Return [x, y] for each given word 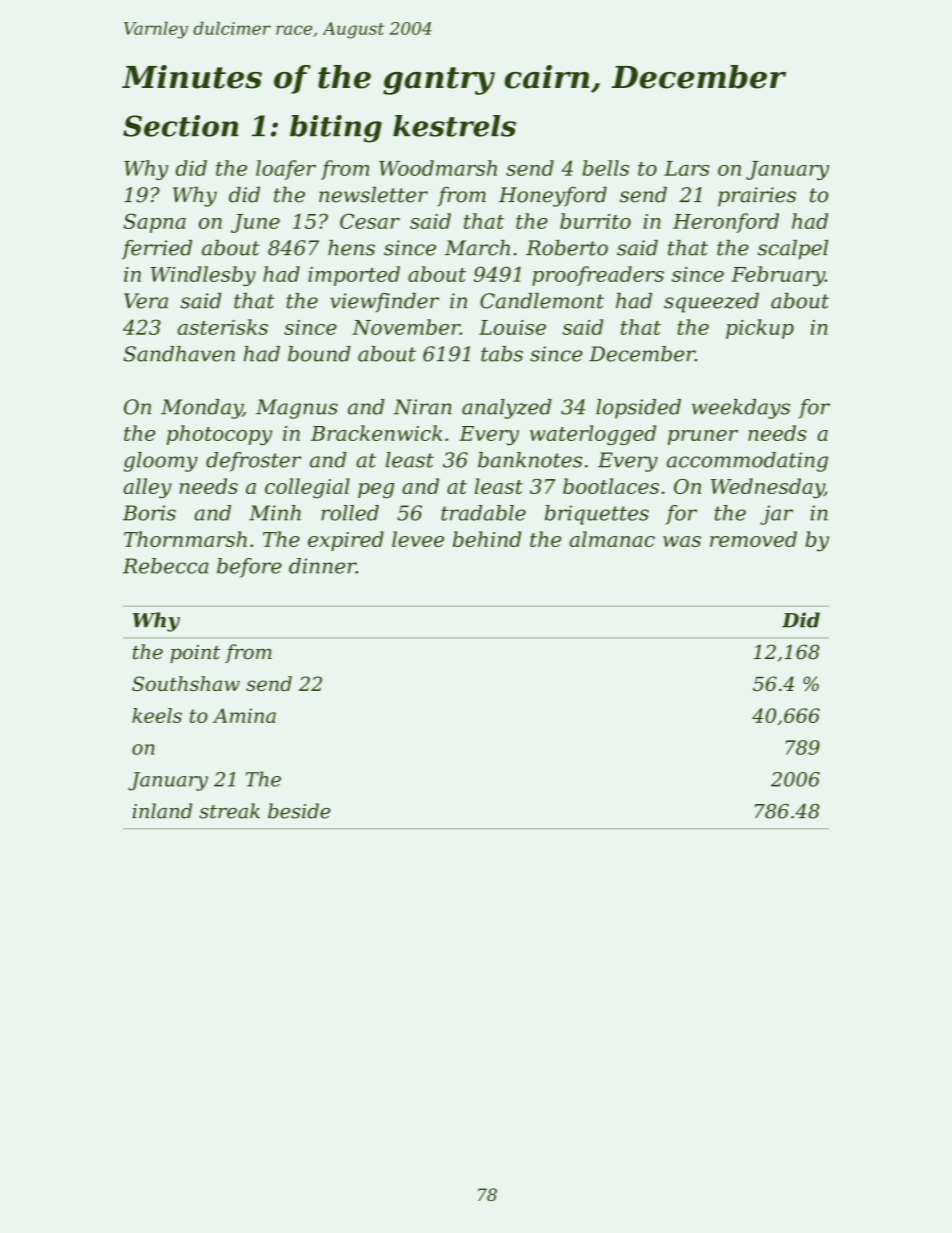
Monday [202, 409]
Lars [686, 168]
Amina [244, 715]
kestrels [454, 126]
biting [336, 129]
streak [229, 811]
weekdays [741, 409]
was [682, 541]
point [195, 654]
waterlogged [593, 435]
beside [299, 811]
